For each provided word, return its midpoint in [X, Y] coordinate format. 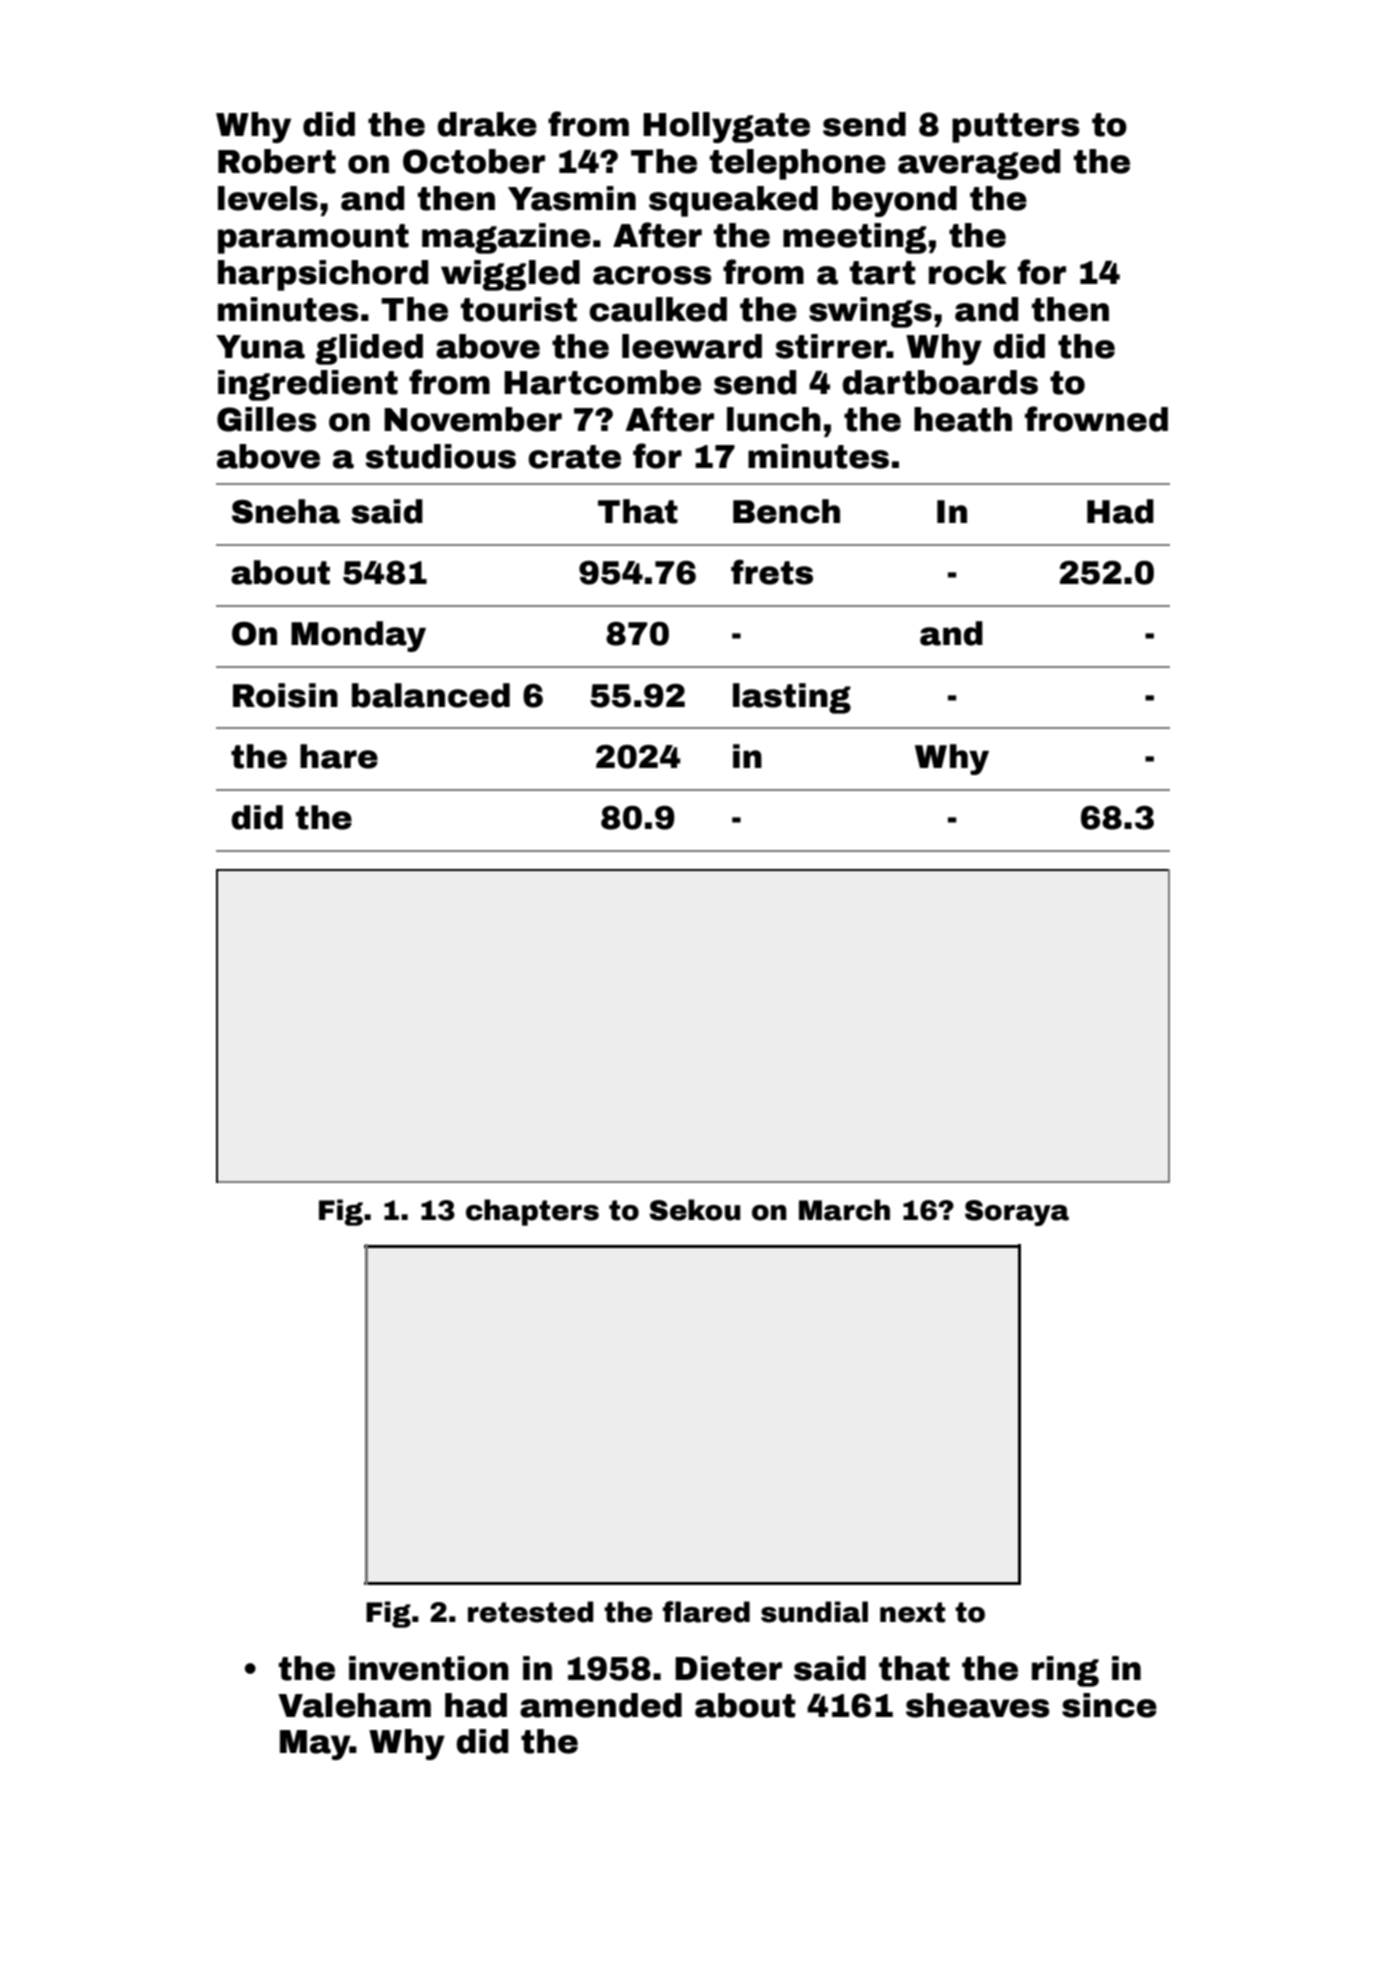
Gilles [266, 419]
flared [706, 1612]
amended [601, 1705]
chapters [532, 1212]
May [315, 1745]
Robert [277, 161]
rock [968, 272]
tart [882, 273]
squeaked [733, 201]
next [912, 1612]
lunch [774, 419]
